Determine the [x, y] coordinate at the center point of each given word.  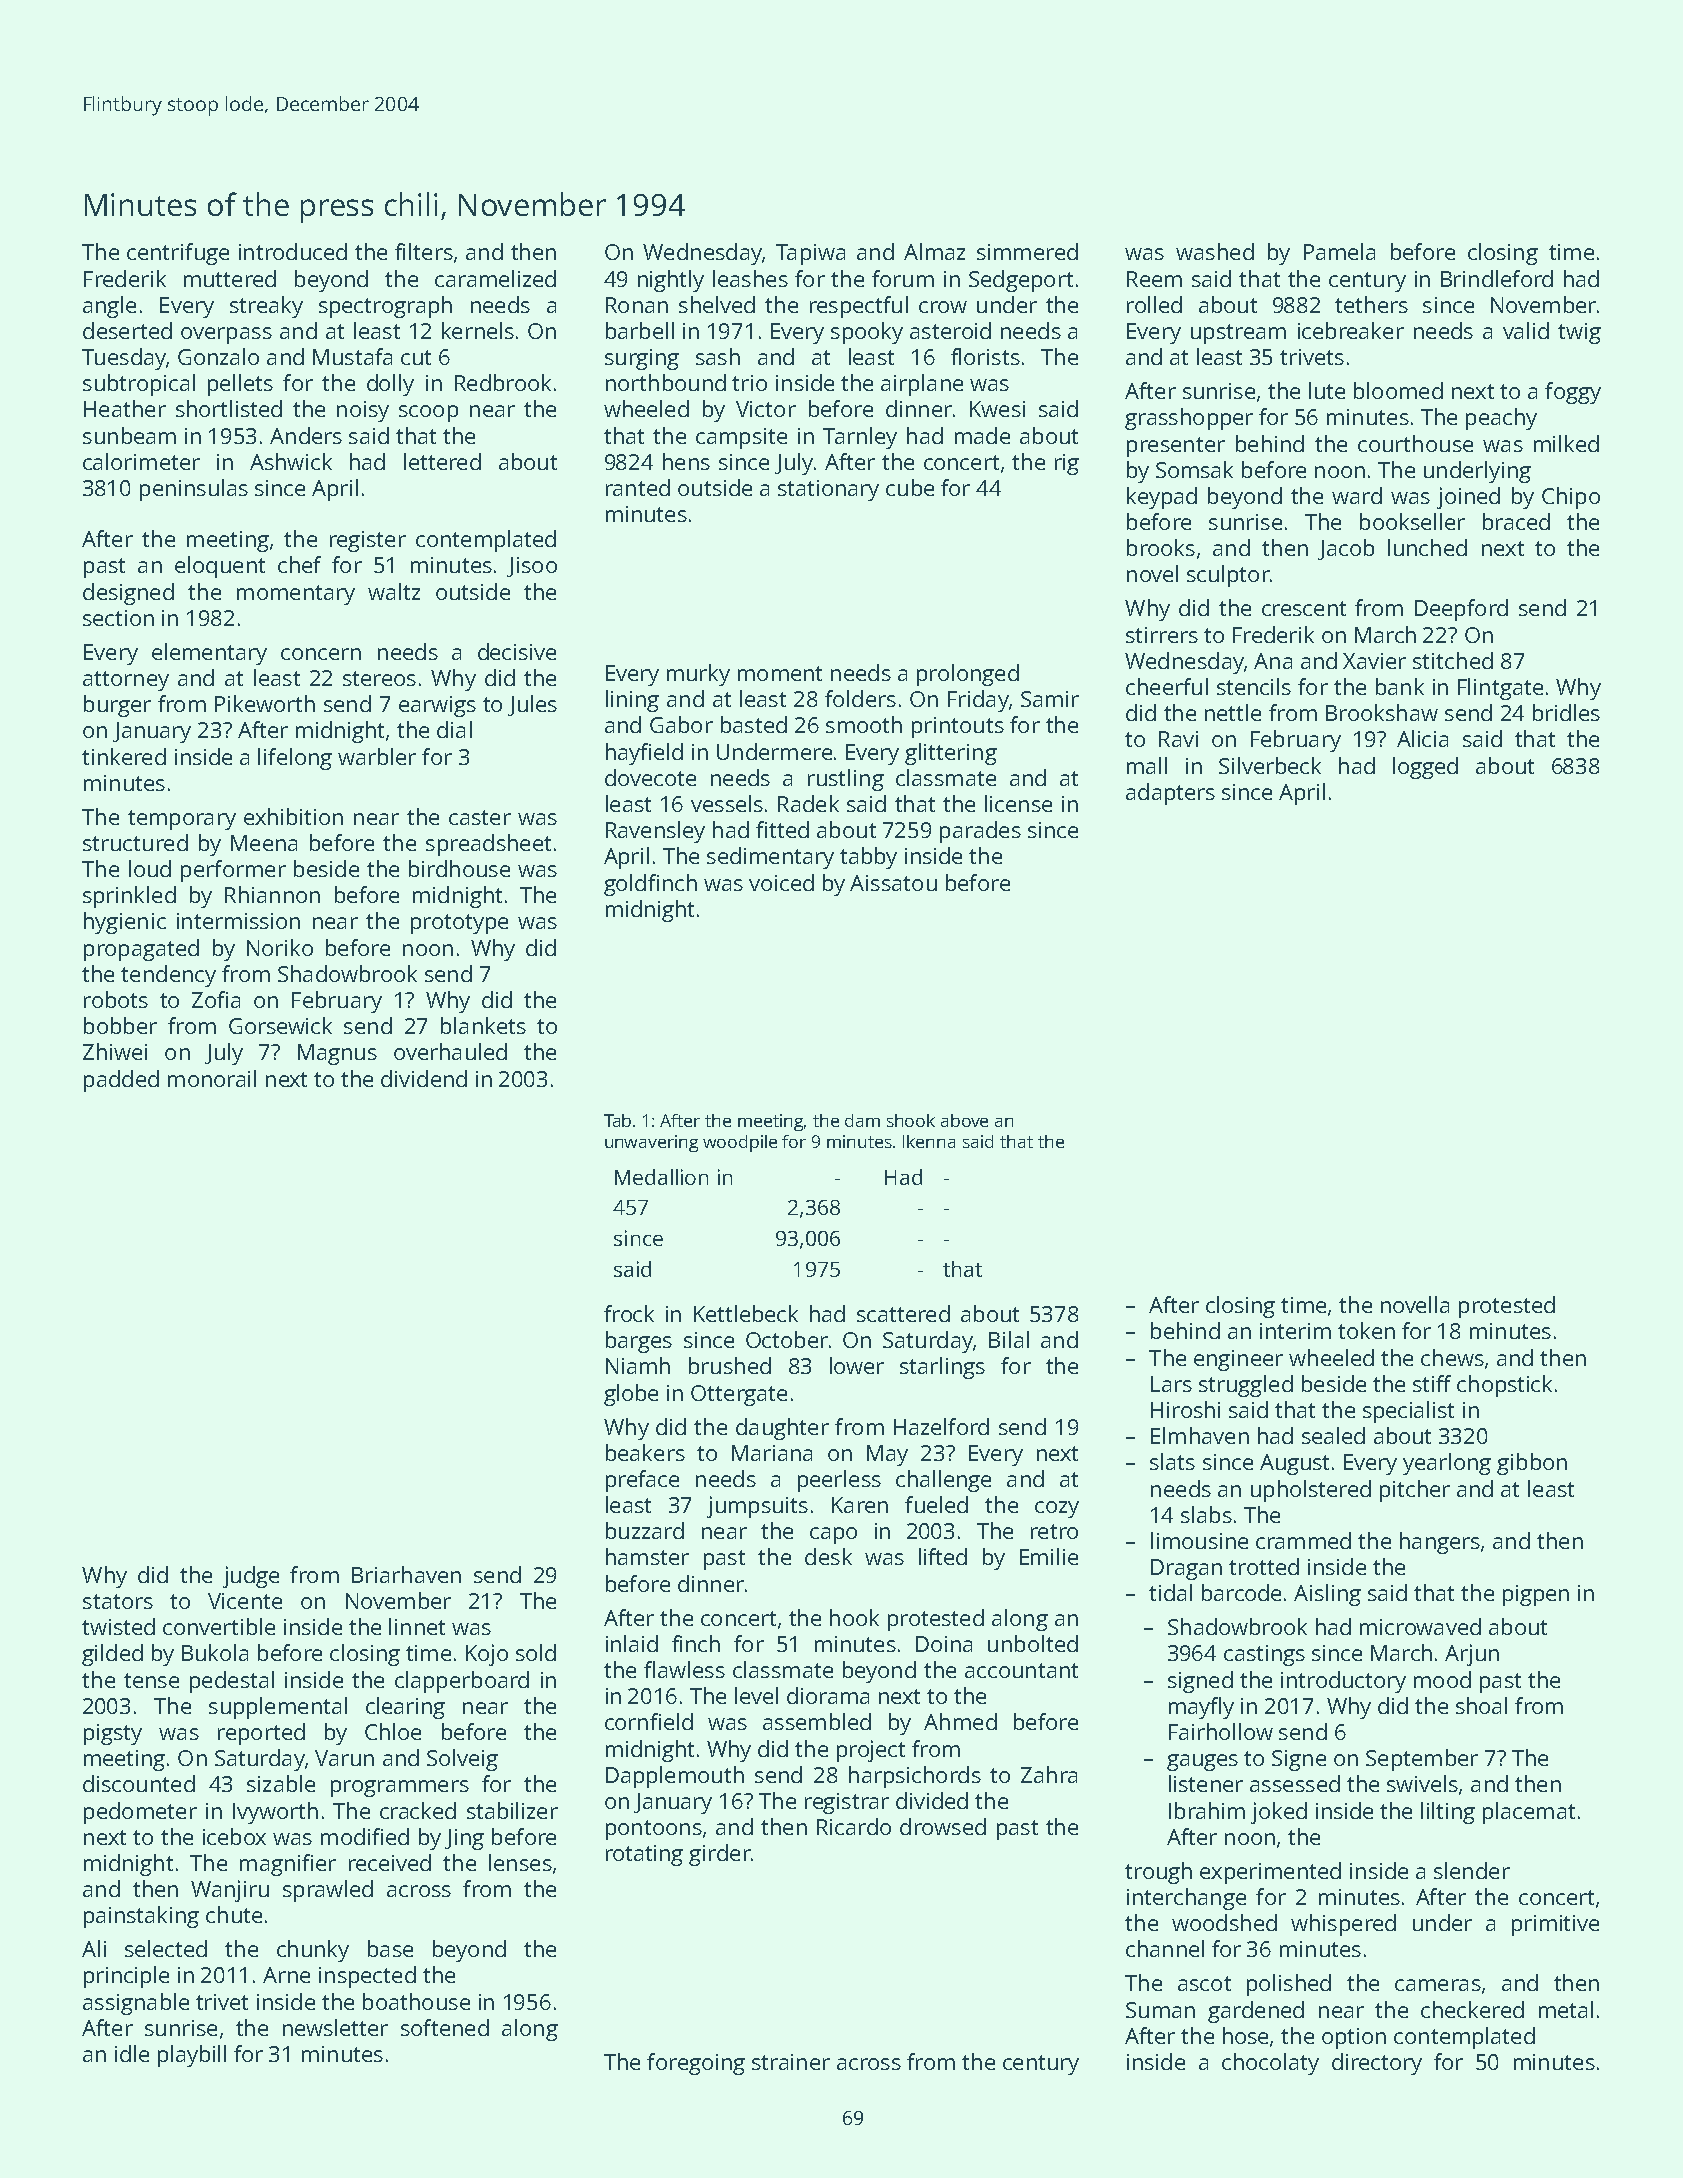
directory [1377, 2064]
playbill [192, 2056]
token [1366, 1330]
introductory [1343, 1682]
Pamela [1339, 251]
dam [862, 1120]
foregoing [696, 2064]
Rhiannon [272, 894]
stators [118, 1601]
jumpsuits [757, 1507]
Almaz [934, 251]
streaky [266, 307]
